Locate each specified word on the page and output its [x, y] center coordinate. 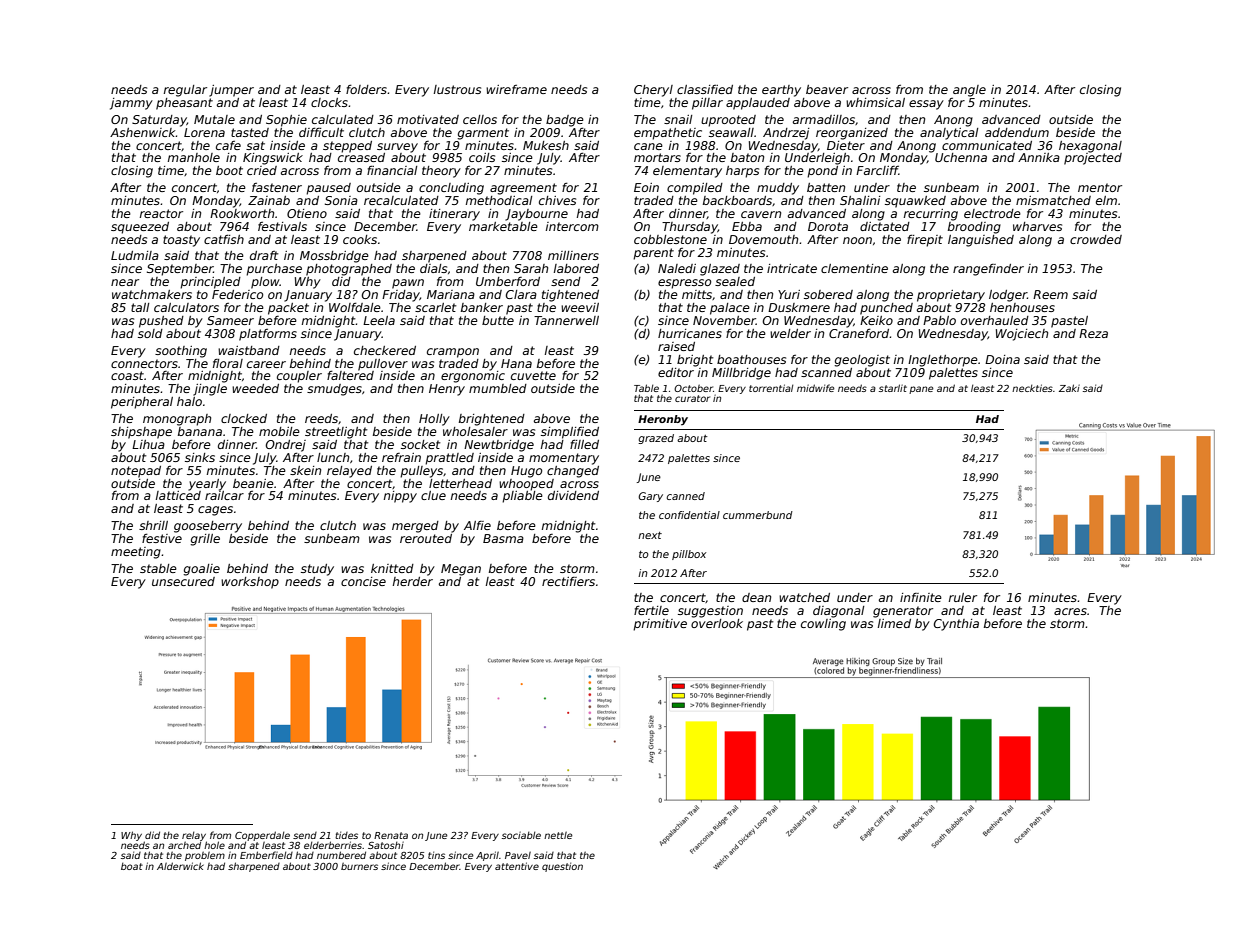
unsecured [183, 581]
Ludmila [135, 255]
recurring [931, 215]
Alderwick [180, 866]
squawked [915, 202]
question [562, 867]
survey [397, 148]
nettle [558, 835]
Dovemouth [763, 239]
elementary [687, 172]
